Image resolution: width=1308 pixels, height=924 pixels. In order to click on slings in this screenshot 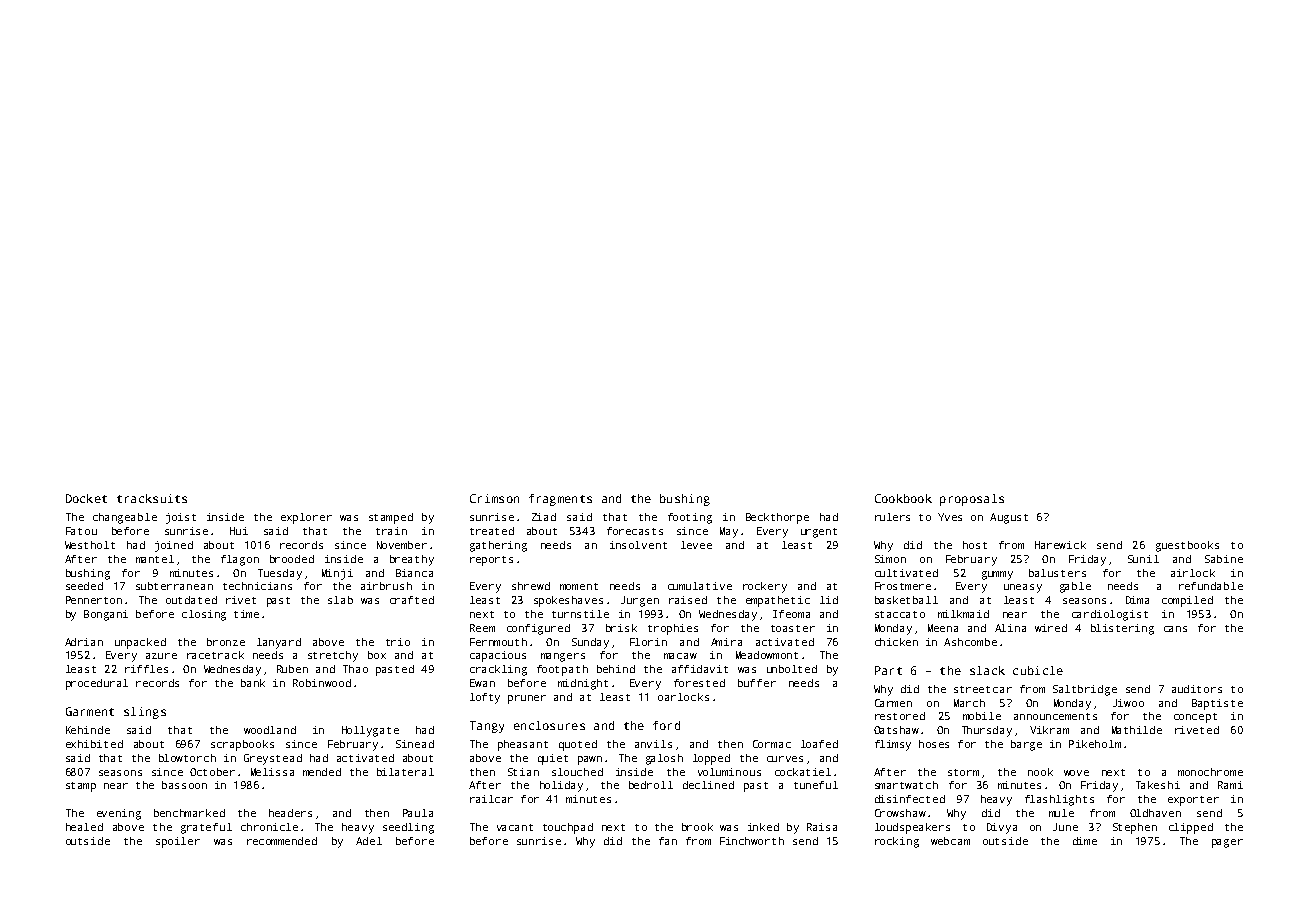, I will do `click(145, 713)`.
